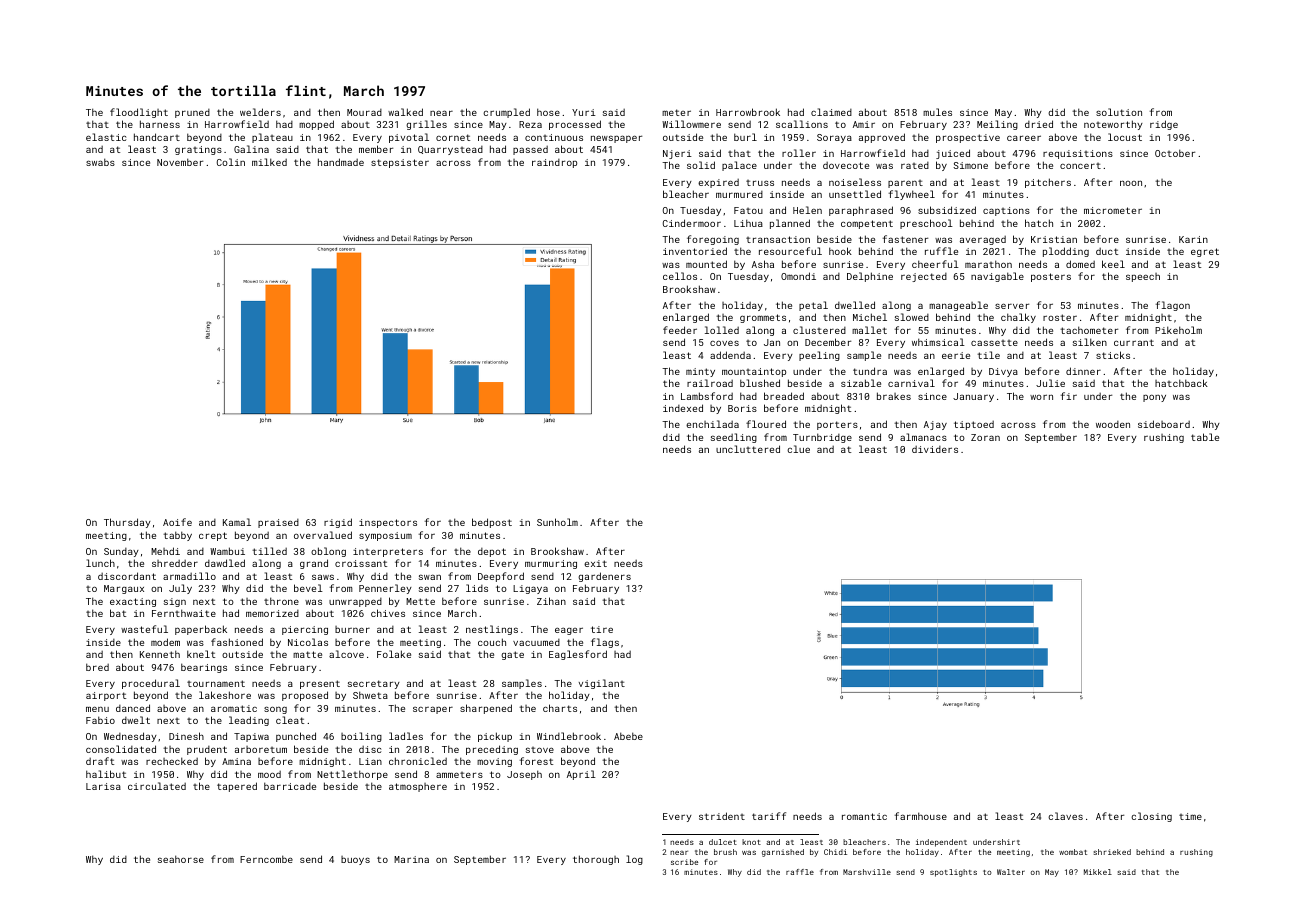 The image size is (1308, 924). Describe the element at coordinates (307, 654) in the document. I see `matte` at that location.
